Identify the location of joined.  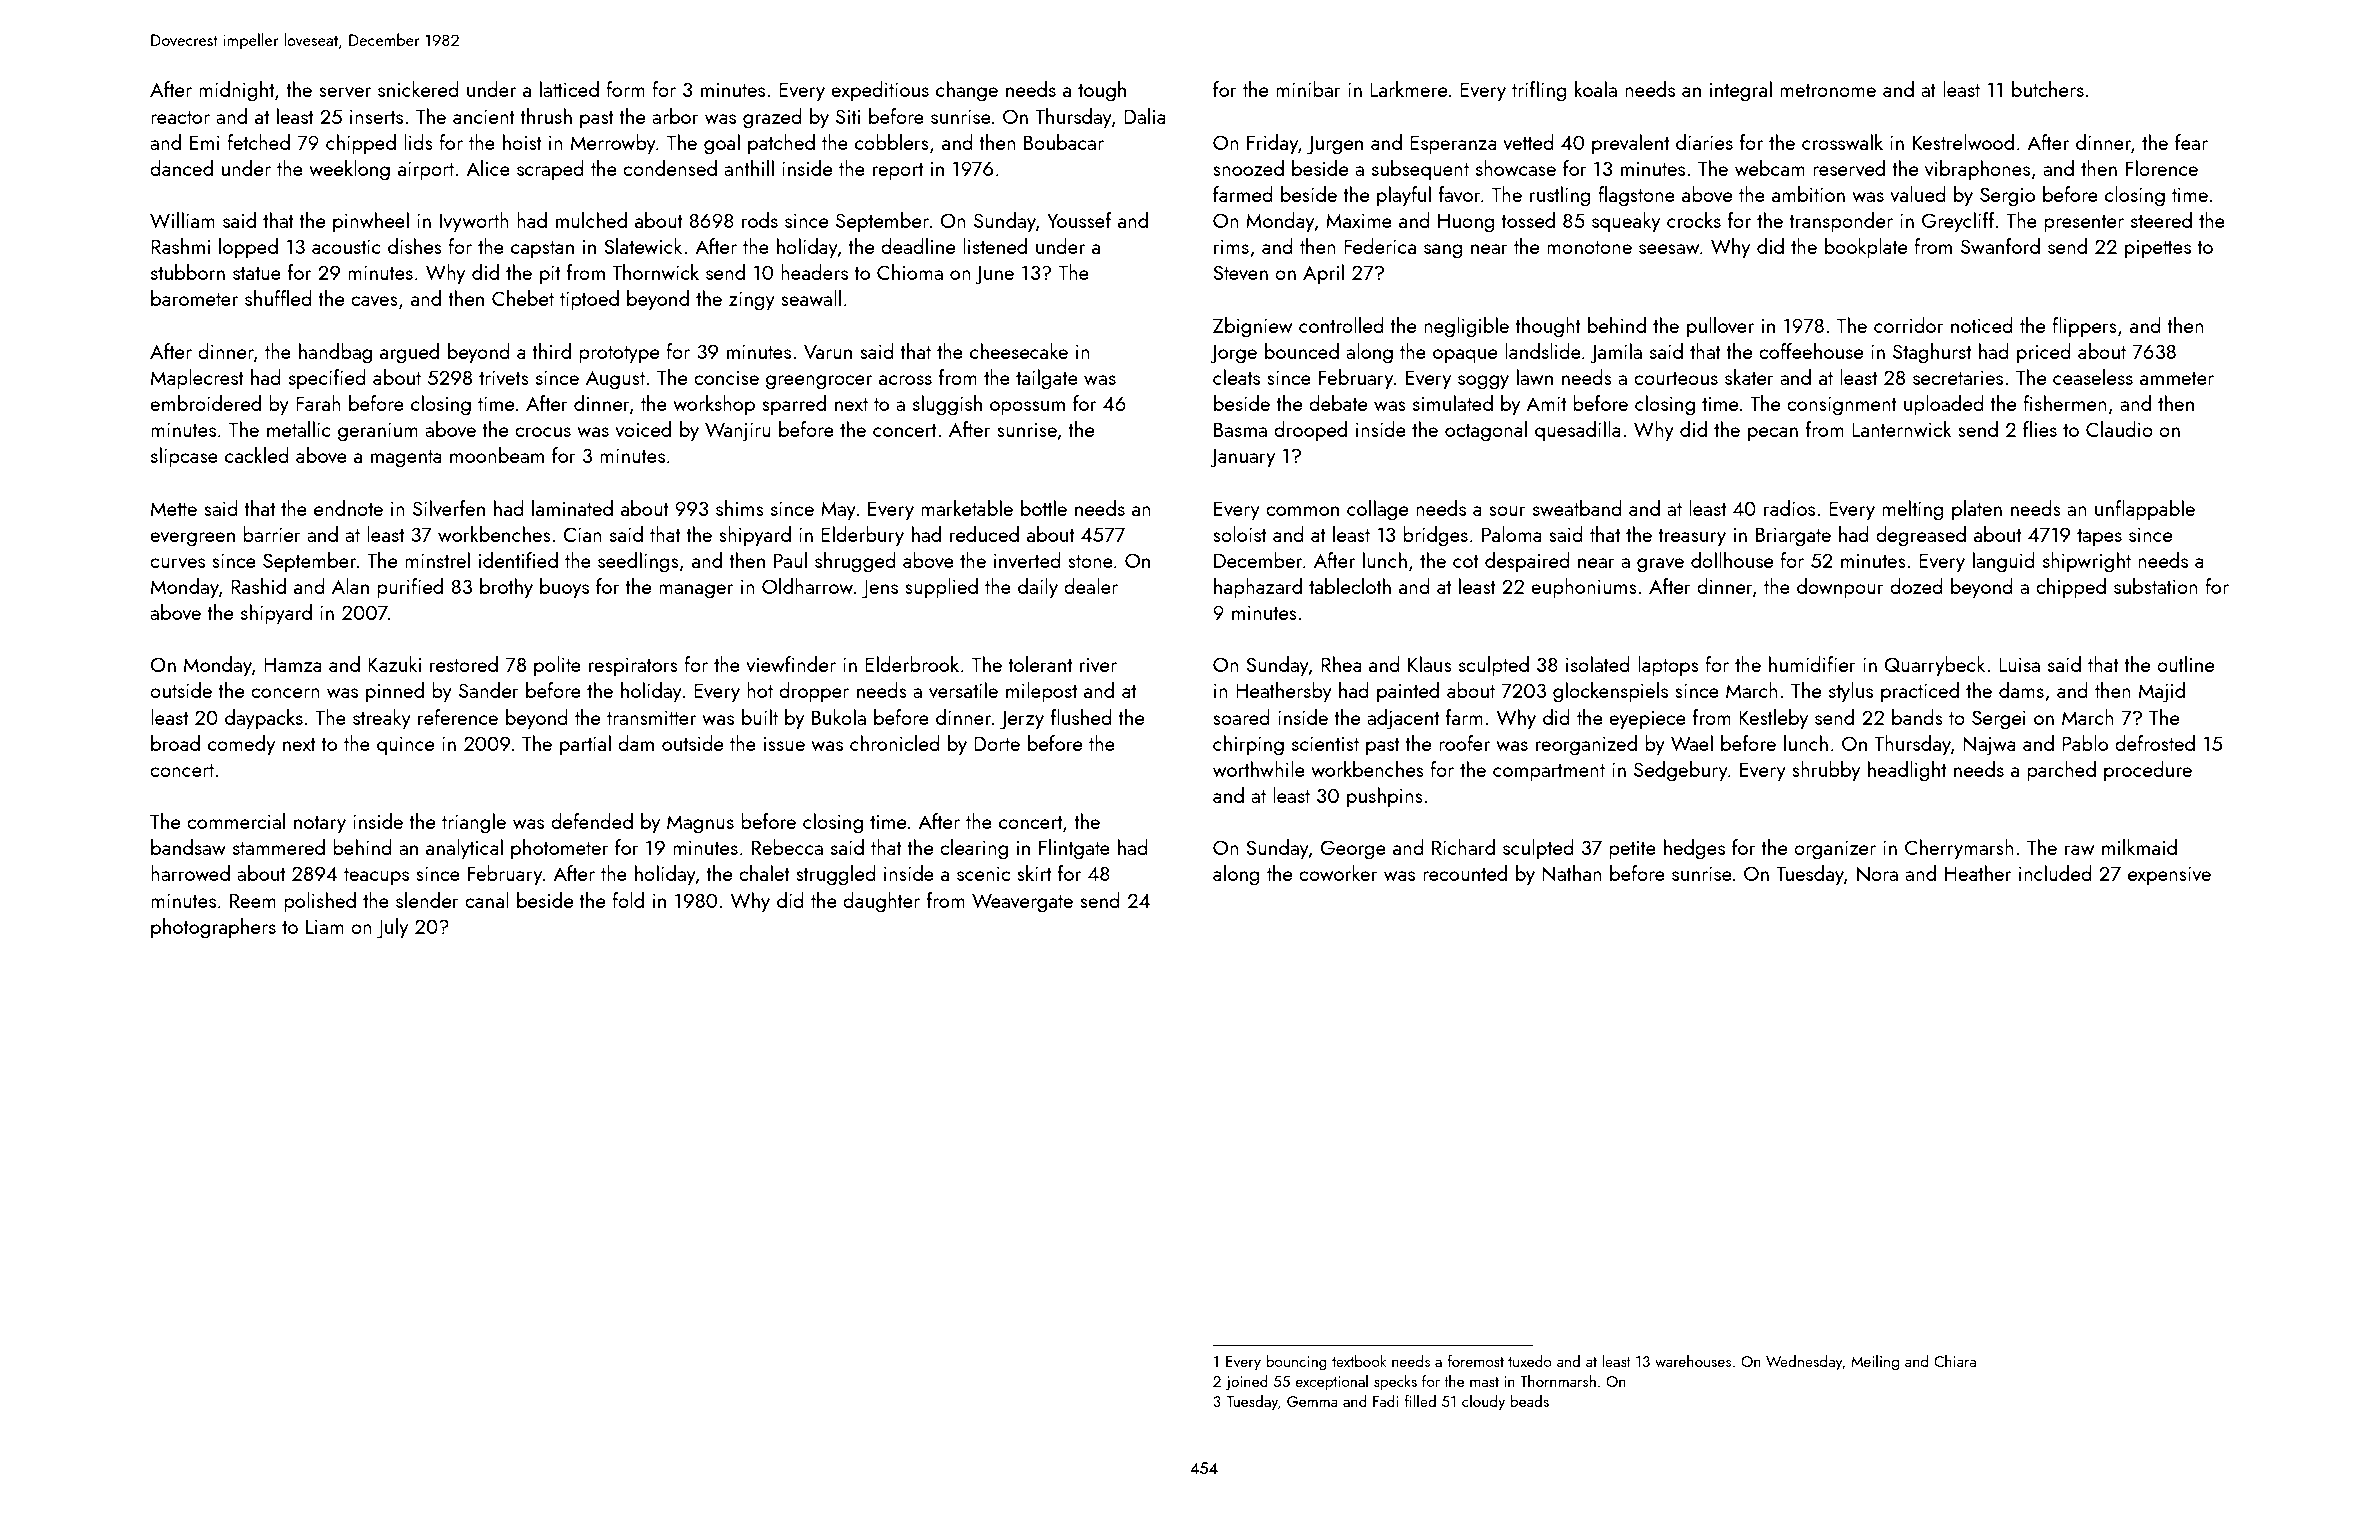
(1247, 1383).
